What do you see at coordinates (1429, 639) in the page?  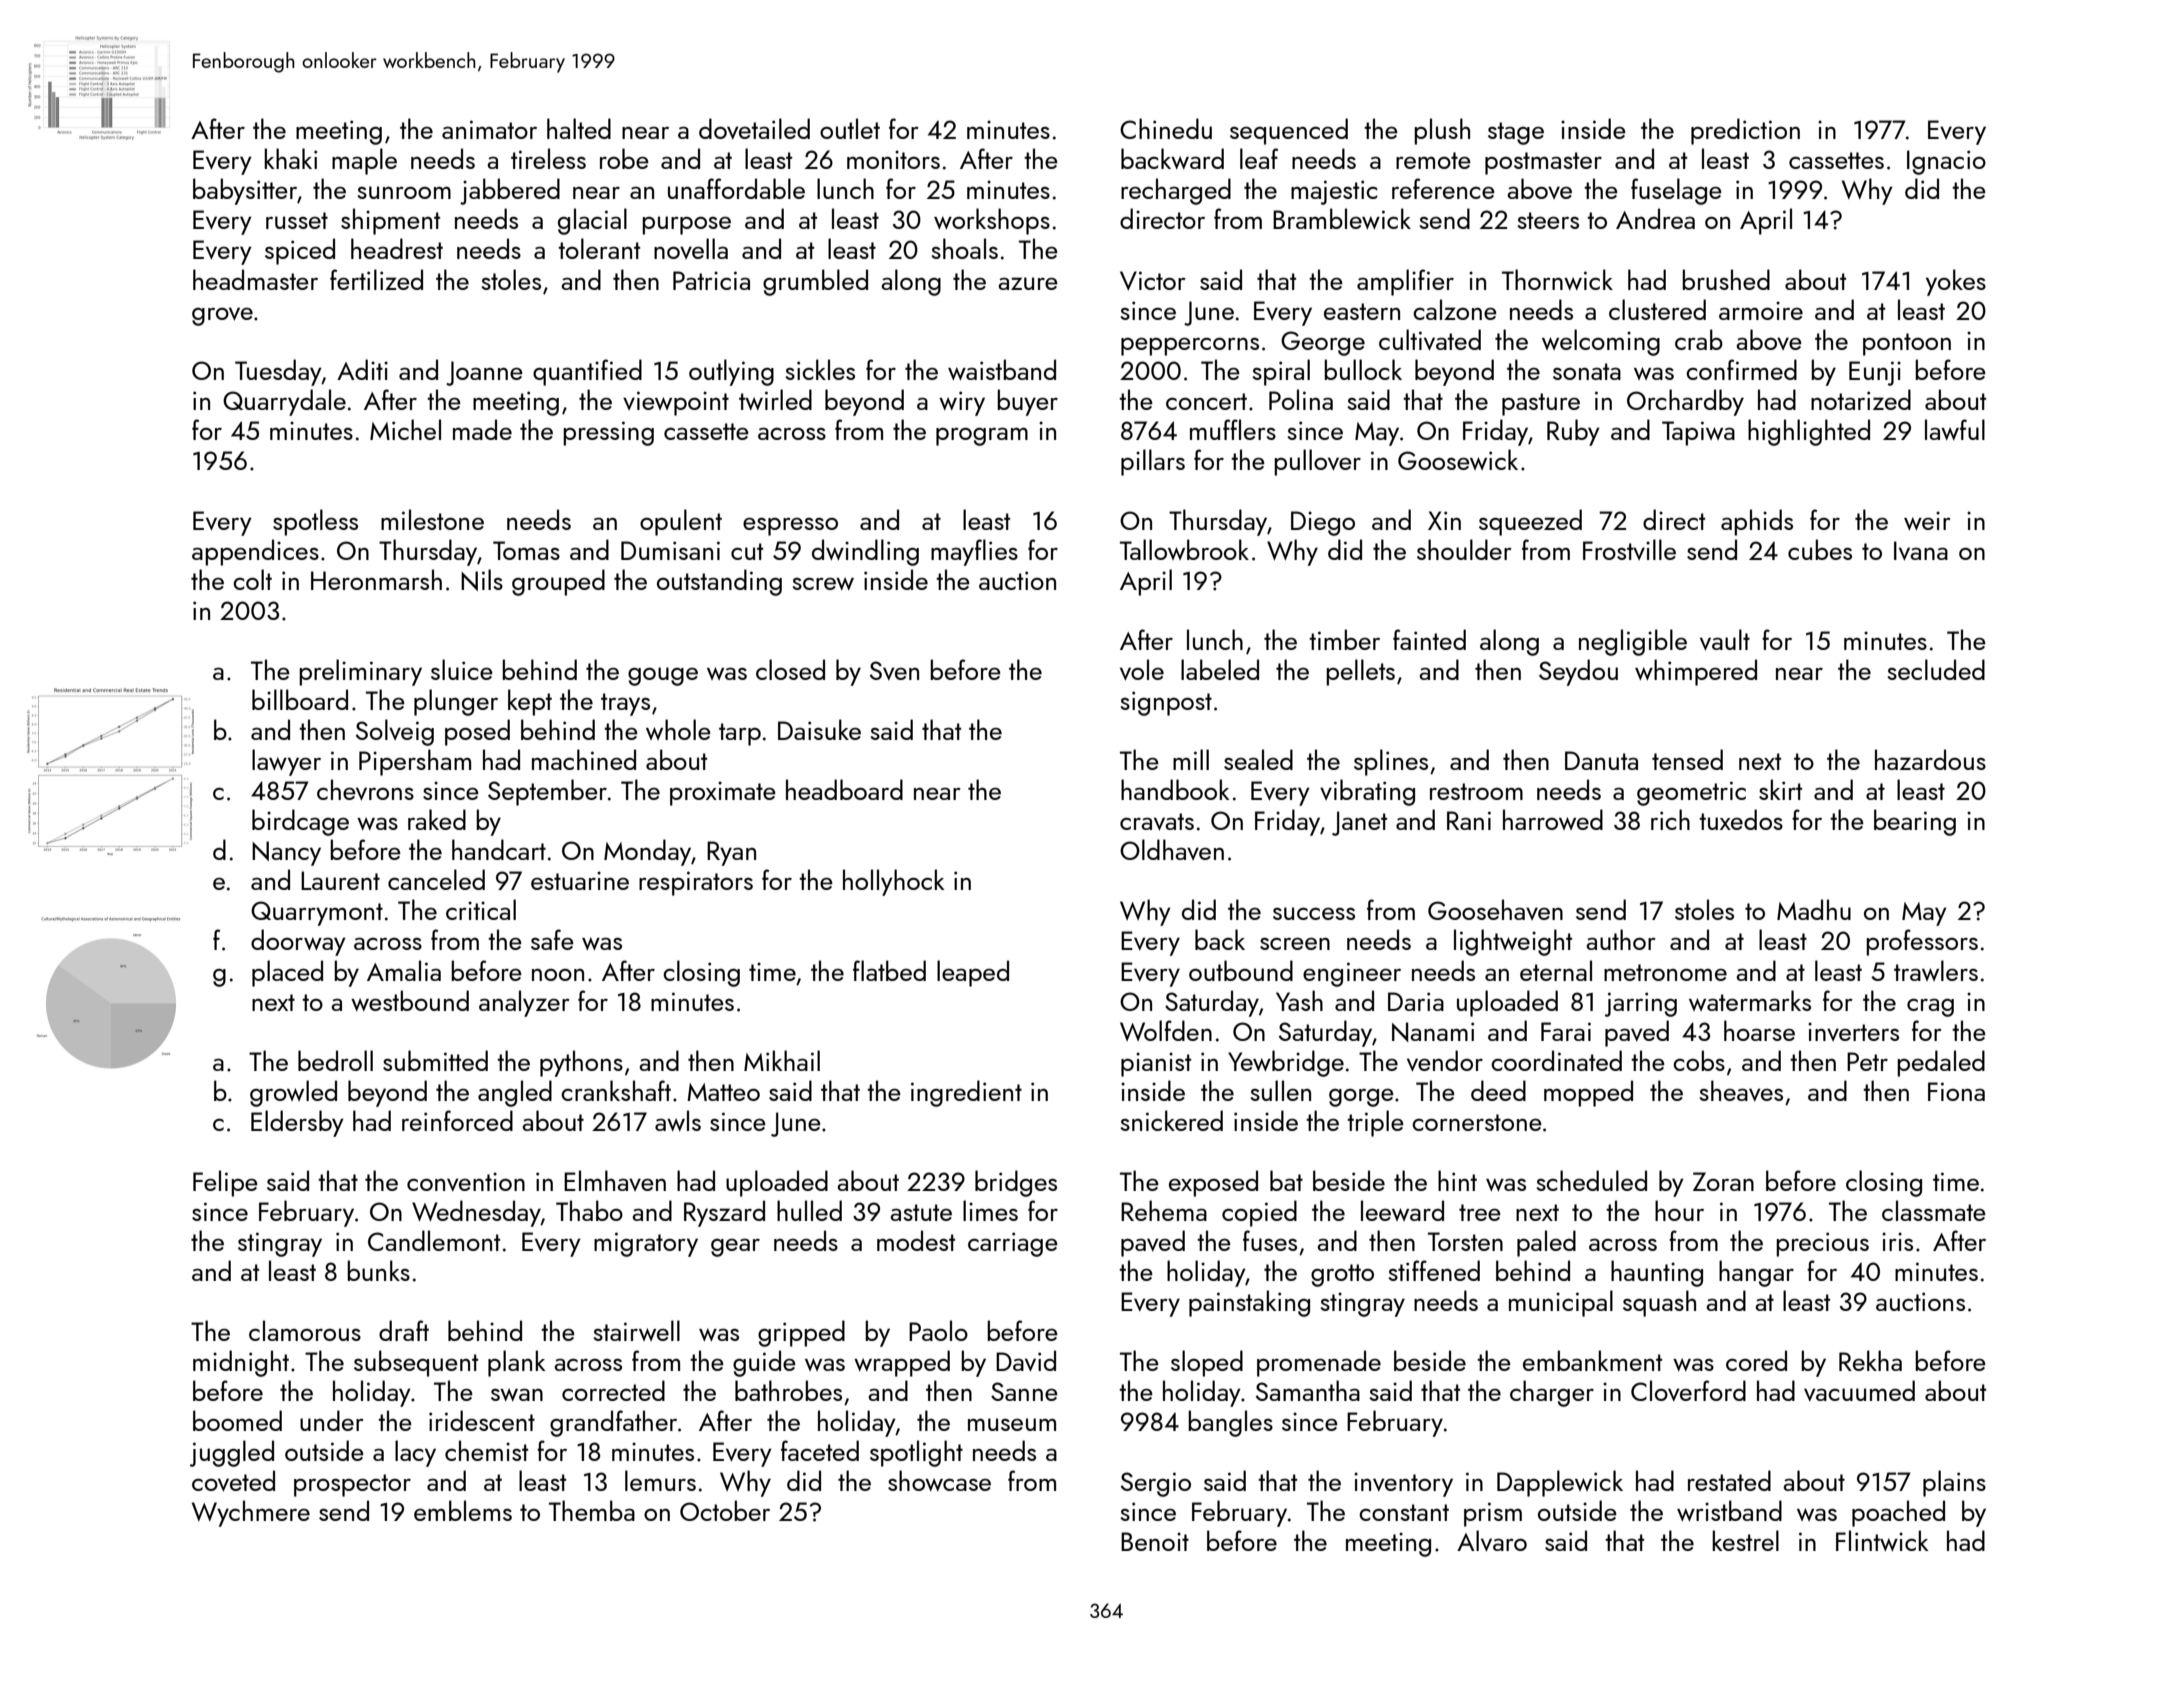 I see `fainted` at bounding box center [1429, 639].
